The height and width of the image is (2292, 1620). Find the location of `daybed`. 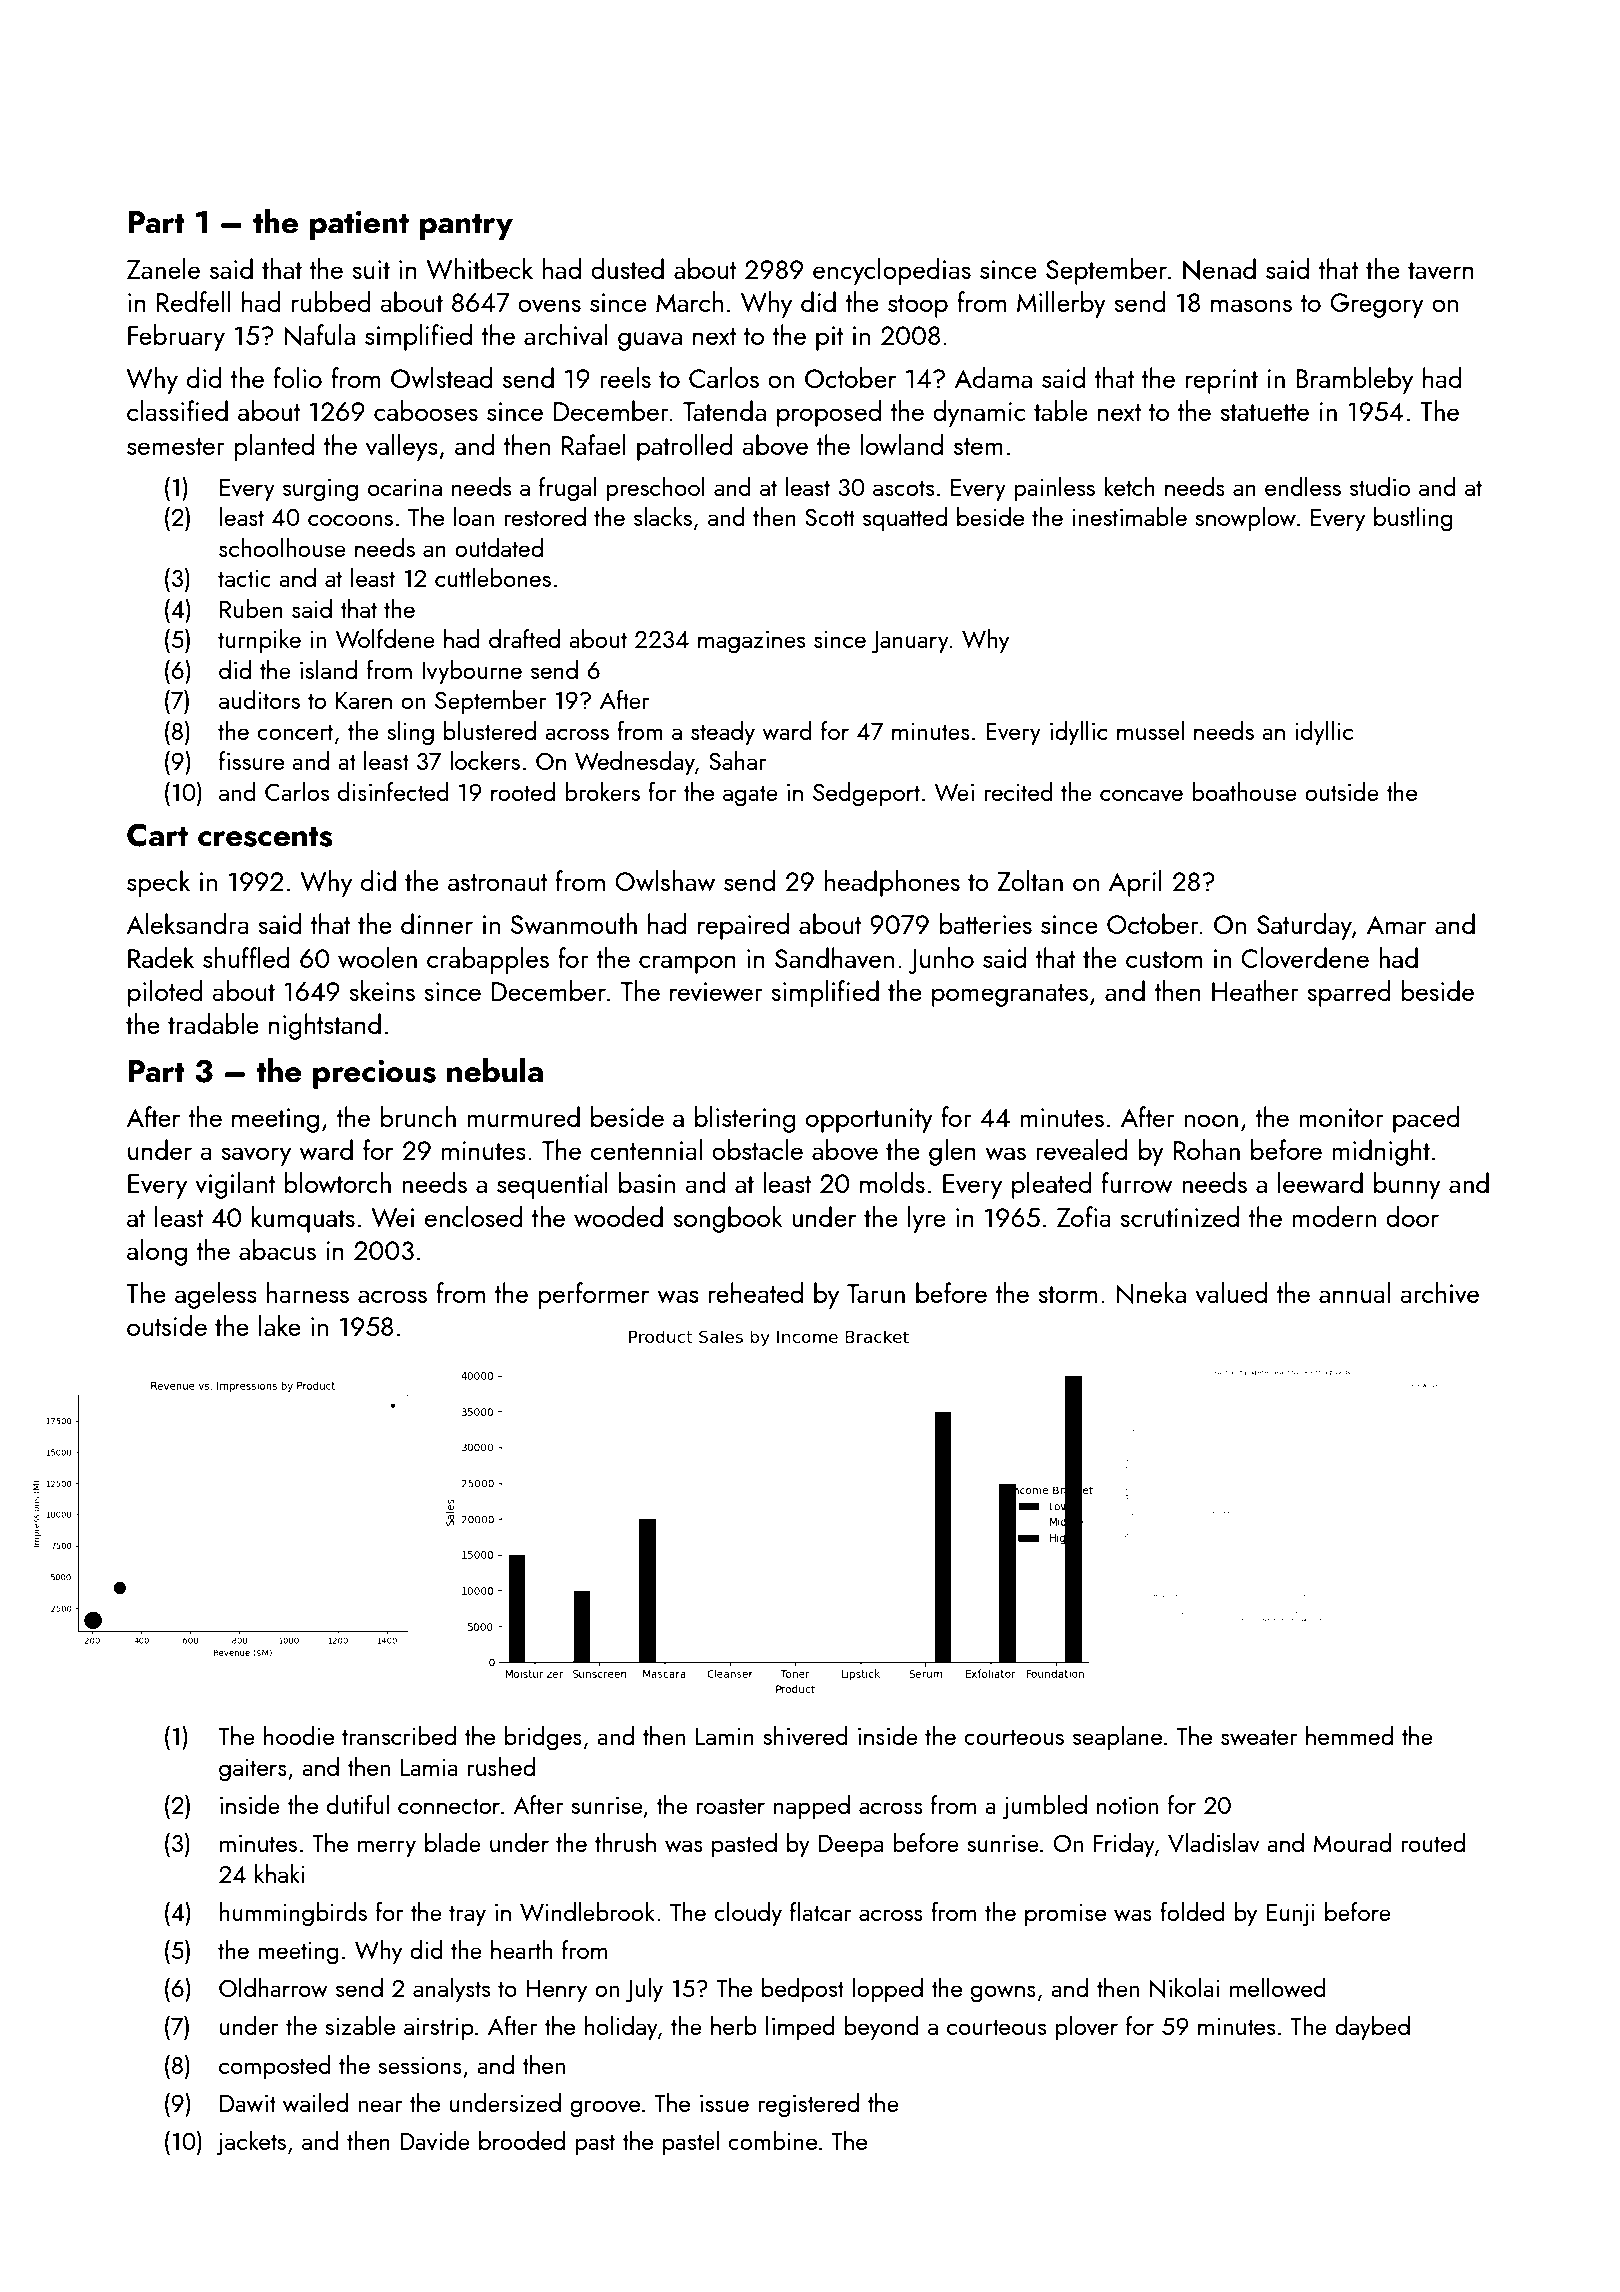

daybed is located at coordinates (1372, 2028).
